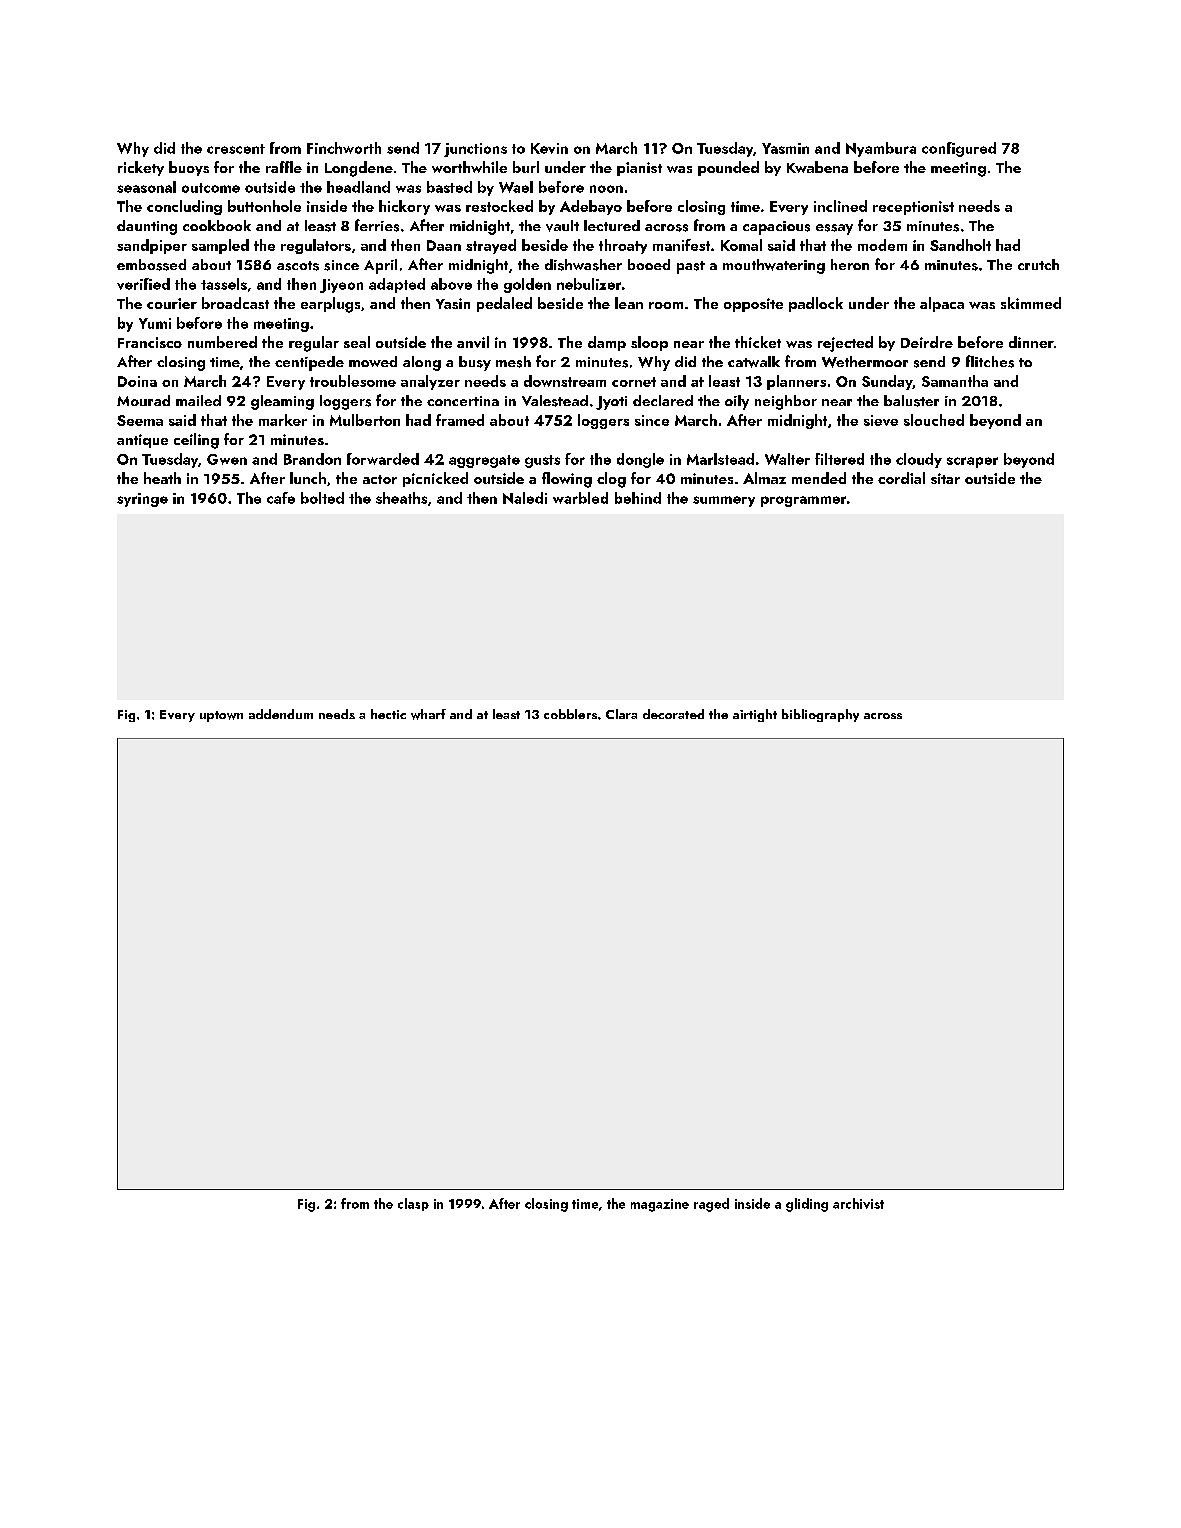 The height and width of the screenshot is (1528, 1181). What do you see at coordinates (221, 716) in the screenshot?
I see `uptown` at bounding box center [221, 716].
